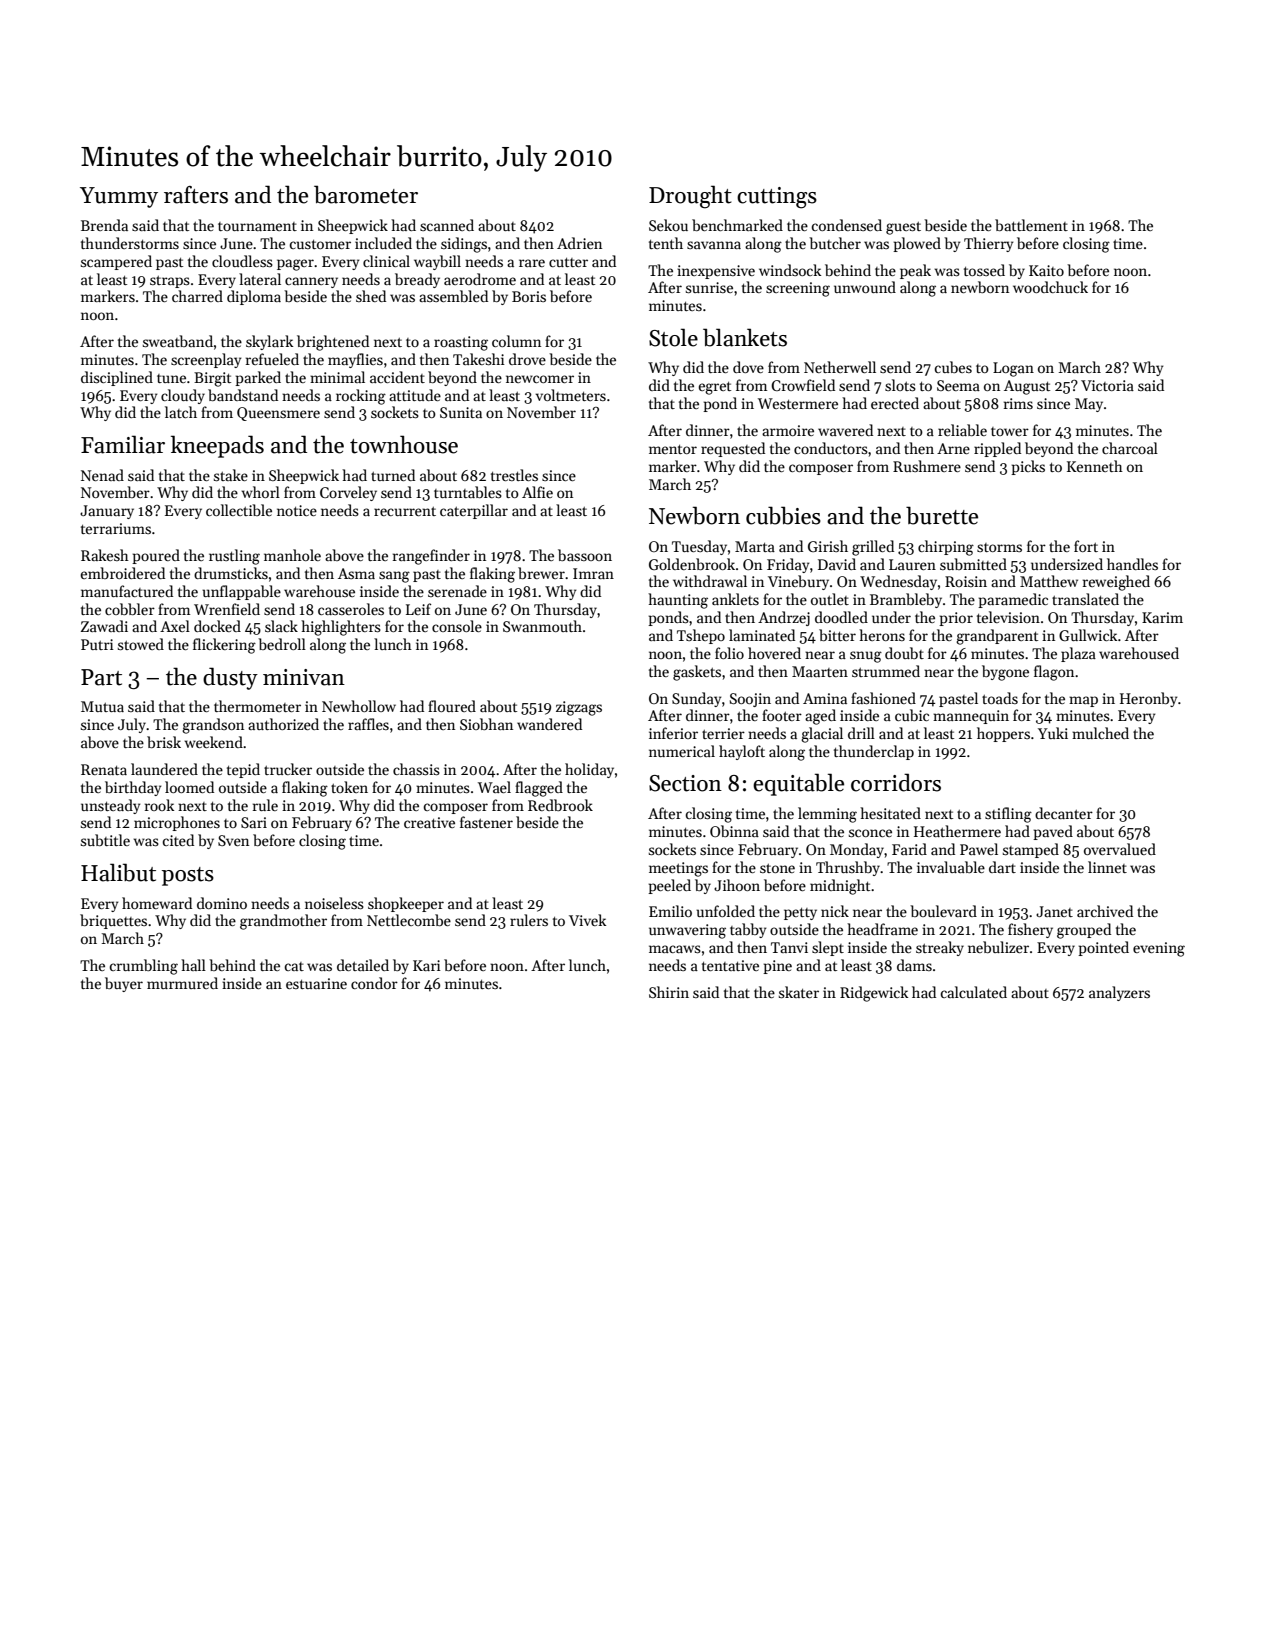 Image resolution: width=1267 pixels, height=1639 pixels. What do you see at coordinates (124, 984) in the image?
I see `buyer` at bounding box center [124, 984].
